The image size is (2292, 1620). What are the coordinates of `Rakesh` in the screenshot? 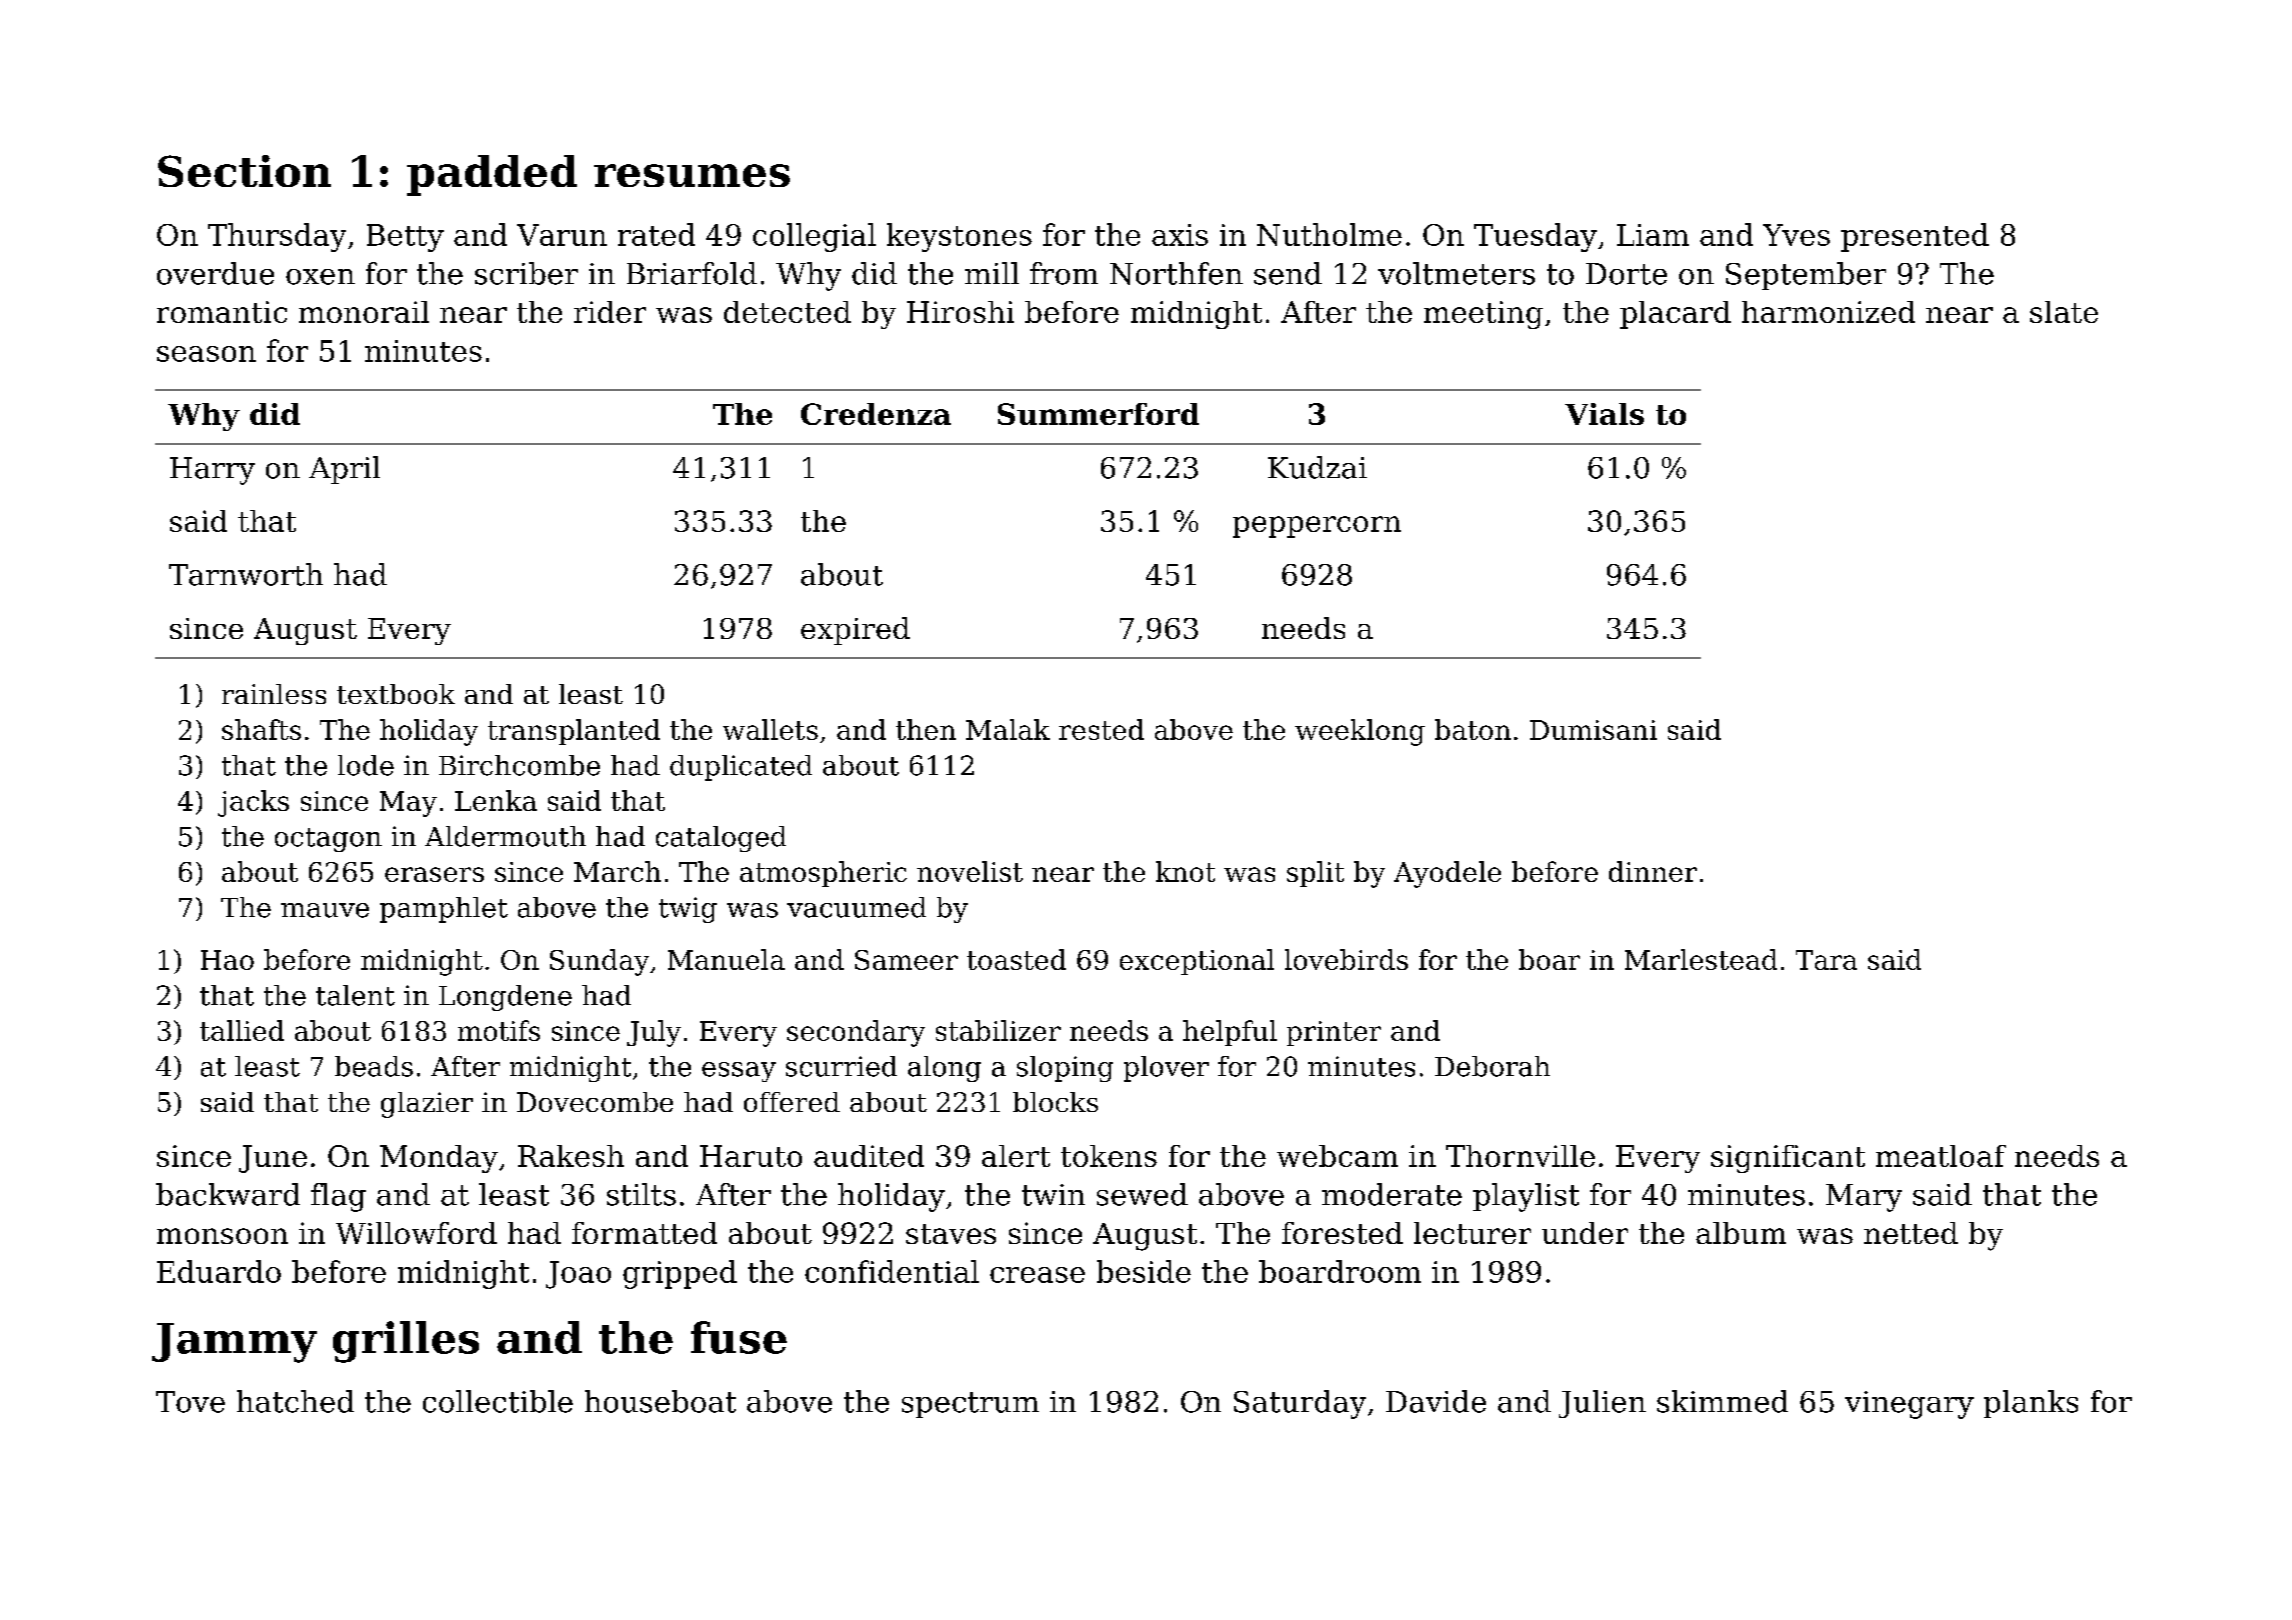 It's located at (571, 1156).
